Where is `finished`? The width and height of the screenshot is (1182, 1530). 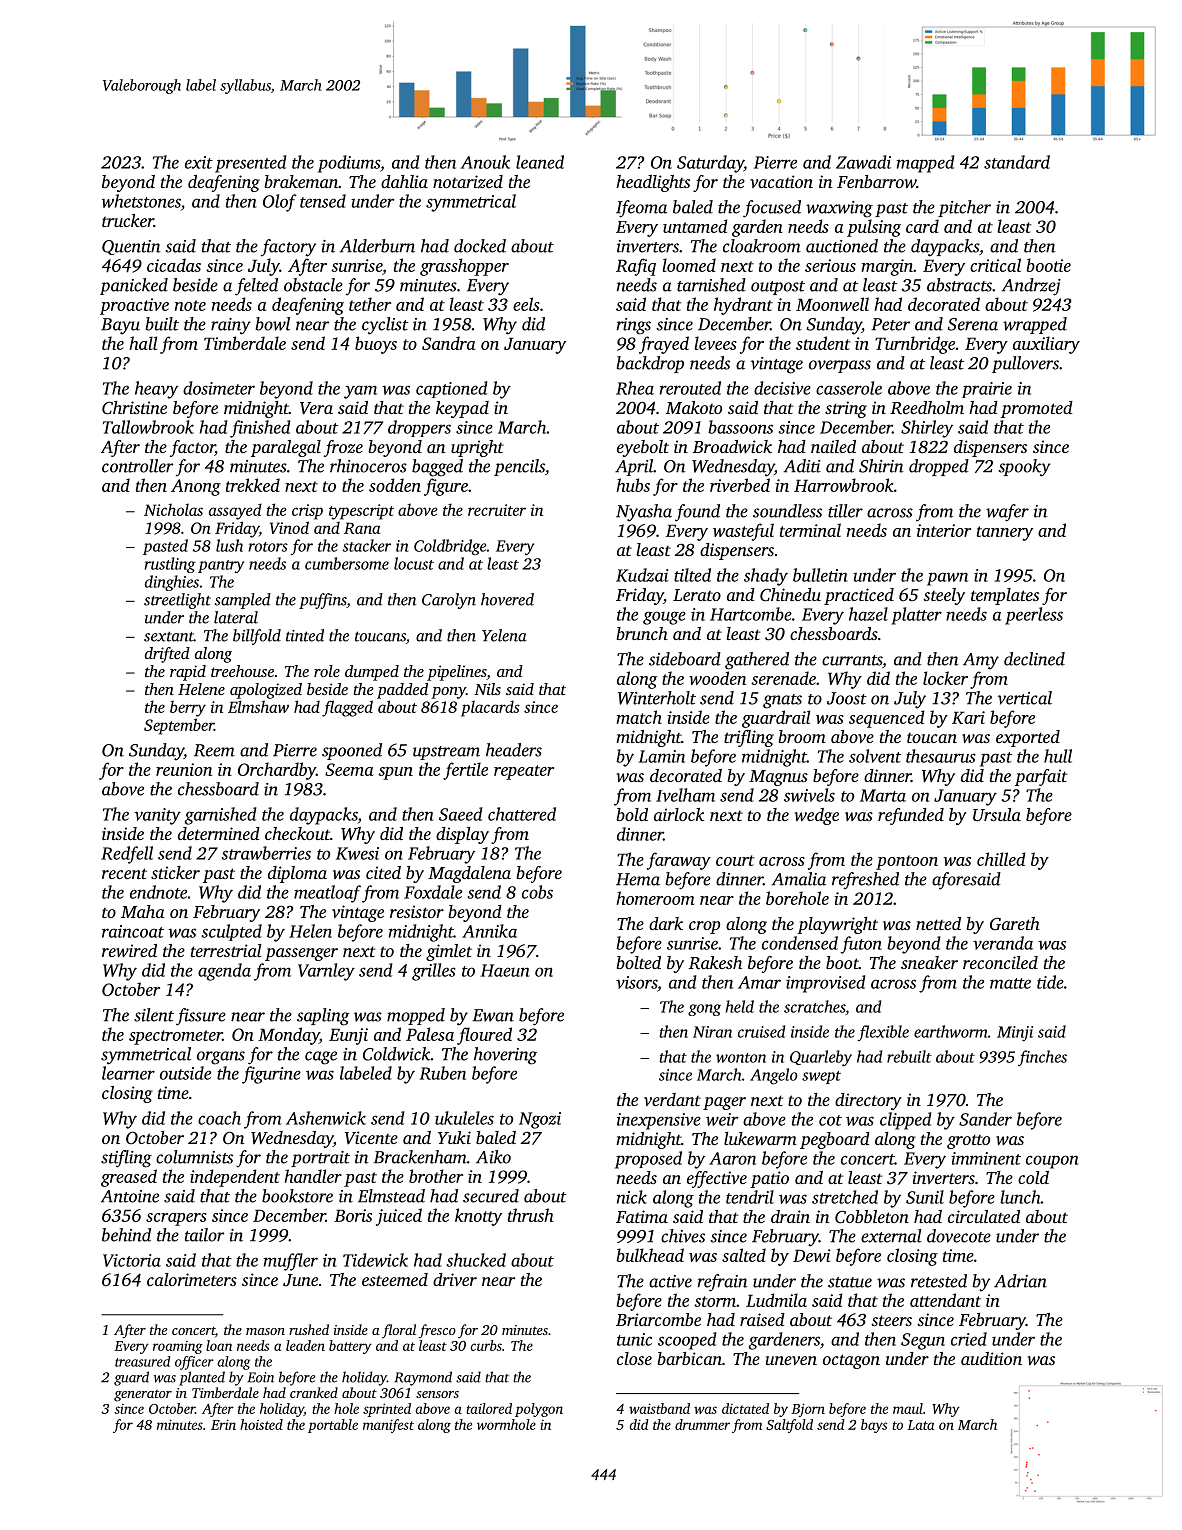 finished is located at coordinates (260, 429).
